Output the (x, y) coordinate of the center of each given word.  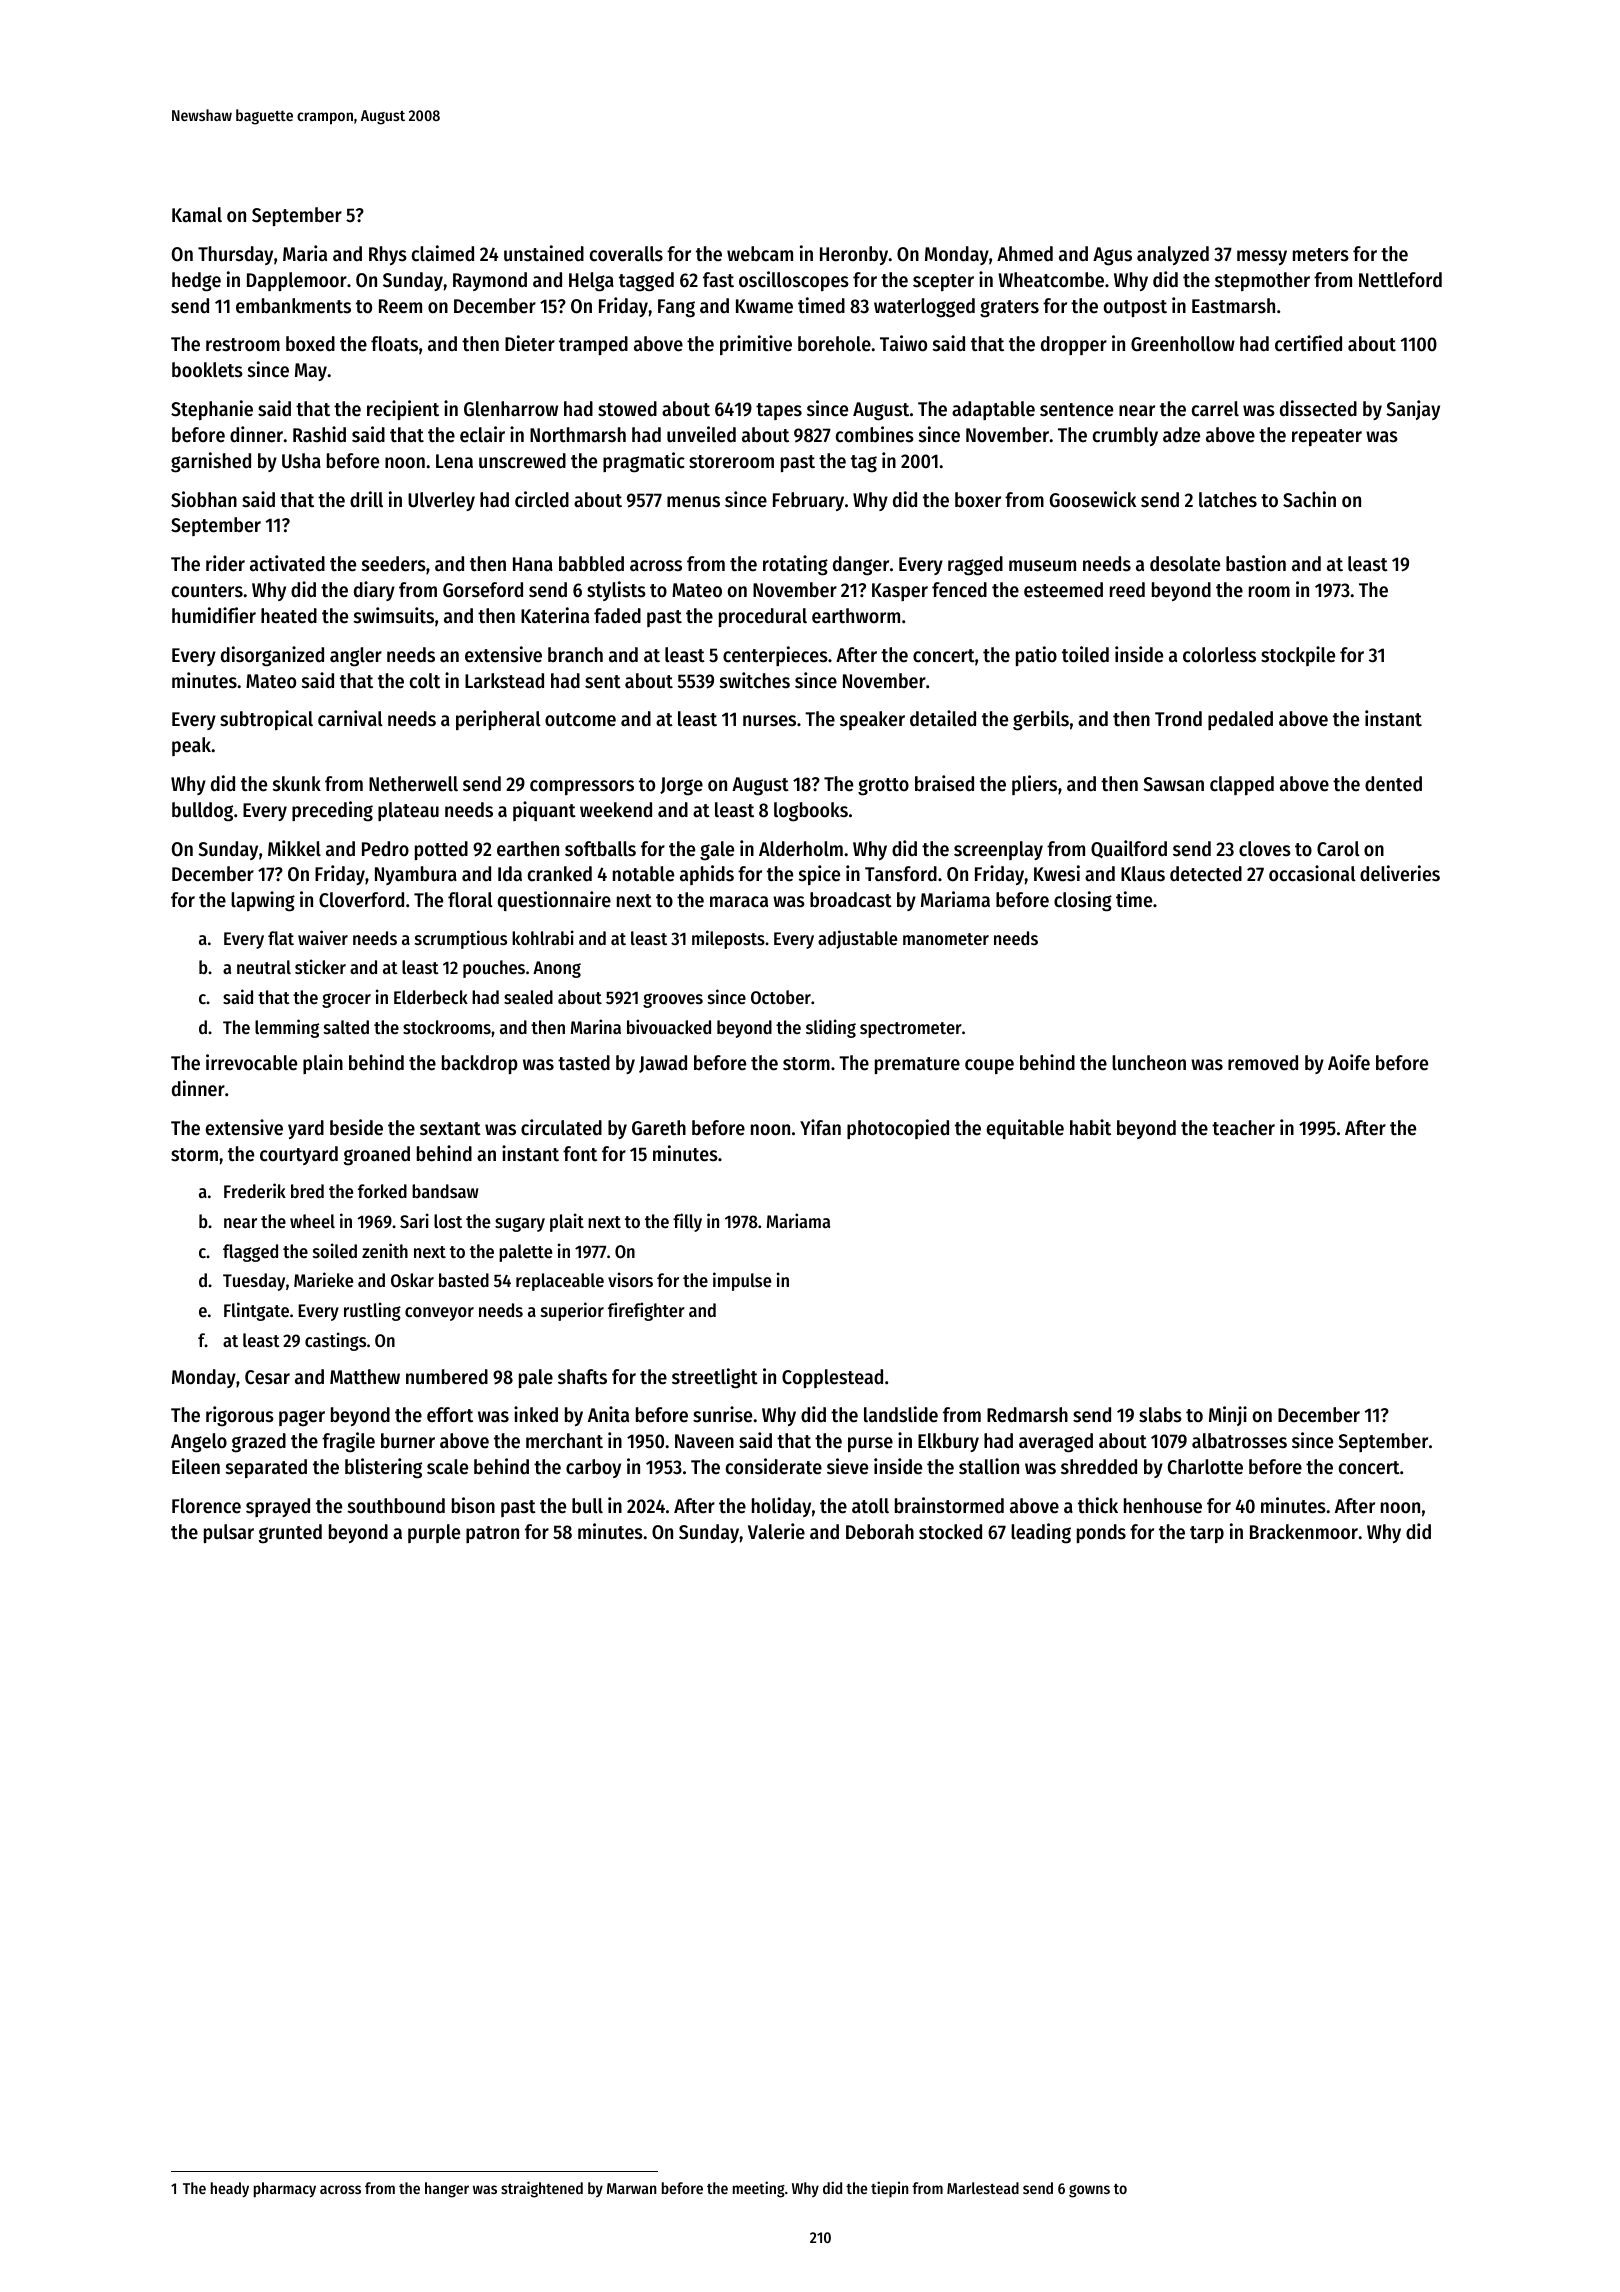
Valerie (776, 1531)
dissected (1318, 408)
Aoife (1349, 1062)
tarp (1207, 1534)
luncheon (1149, 1063)
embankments (293, 306)
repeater (1327, 437)
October (781, 997)
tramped (593, 345)
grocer (346, 1000)
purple (434, 1533)
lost (448, 1221)
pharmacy (285, 2190)
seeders (394, 564)
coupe (989, 1066)
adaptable (993, 410)
